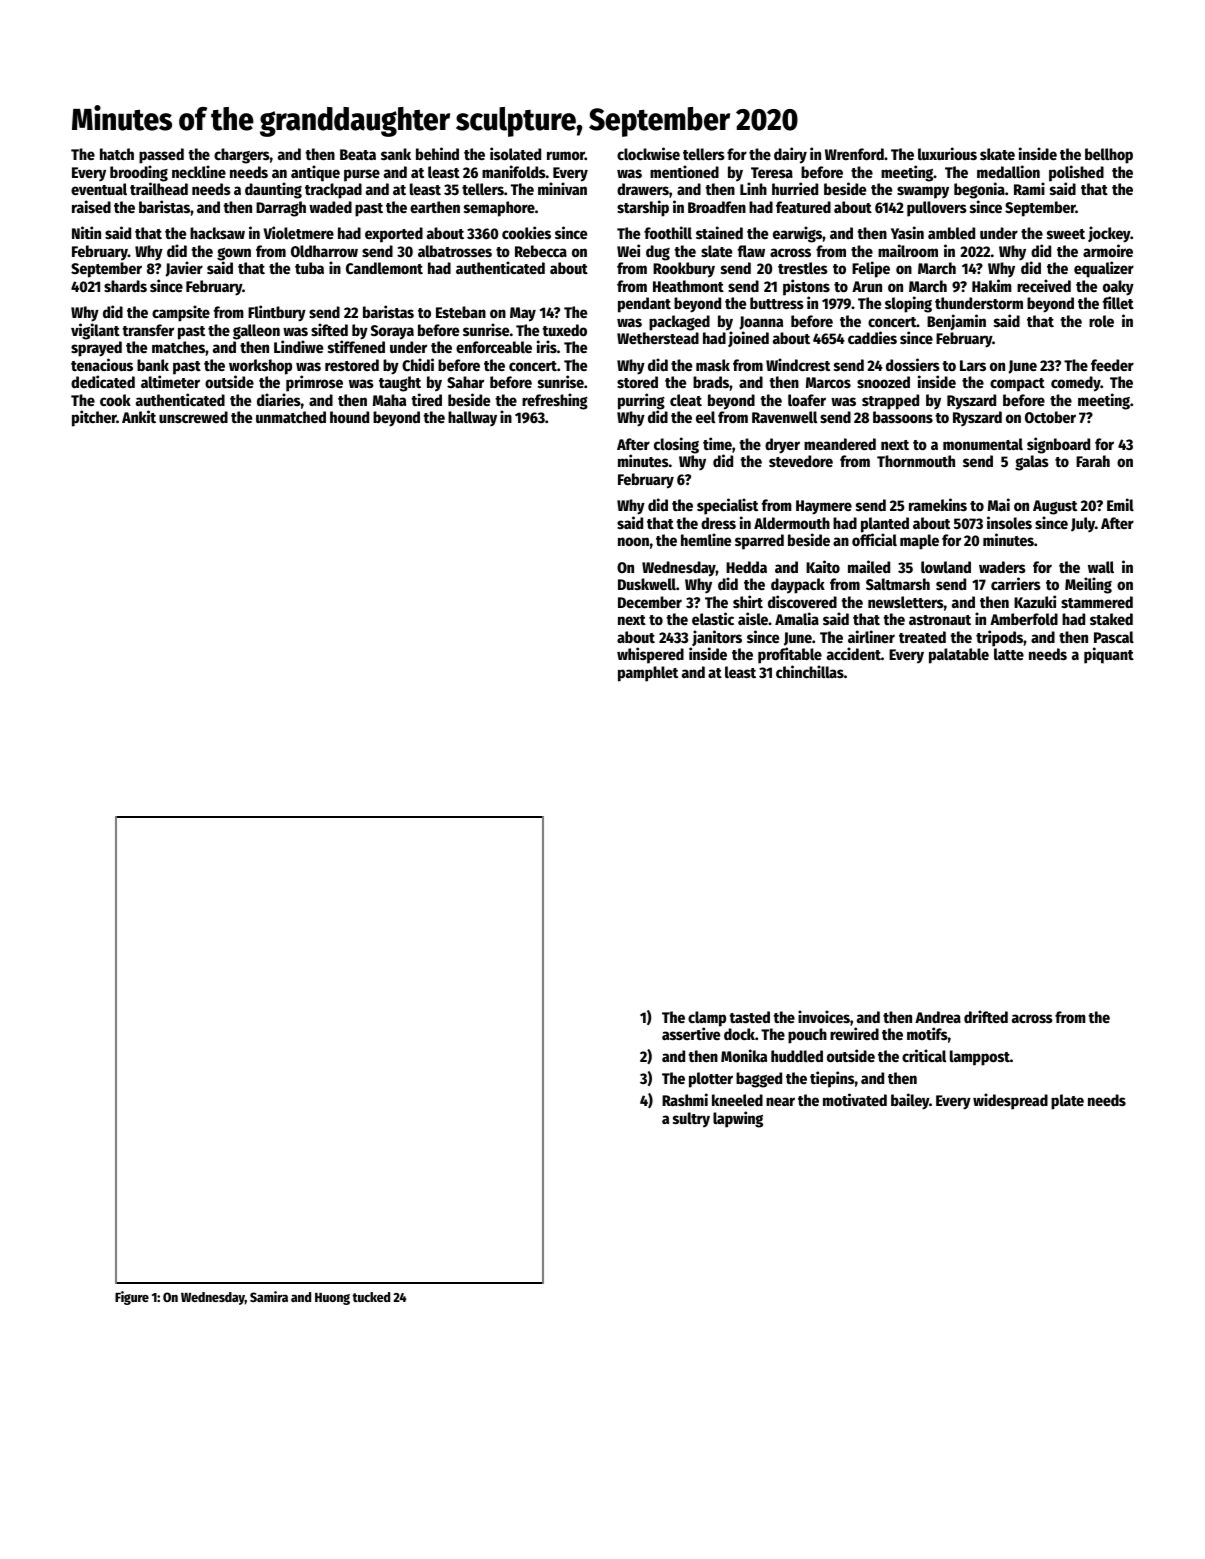 The height and width of the screenshot is (1559, 1205). Describe the element at coordinates (94, 418) in the screenshot. I see `pitcher` at that location.
